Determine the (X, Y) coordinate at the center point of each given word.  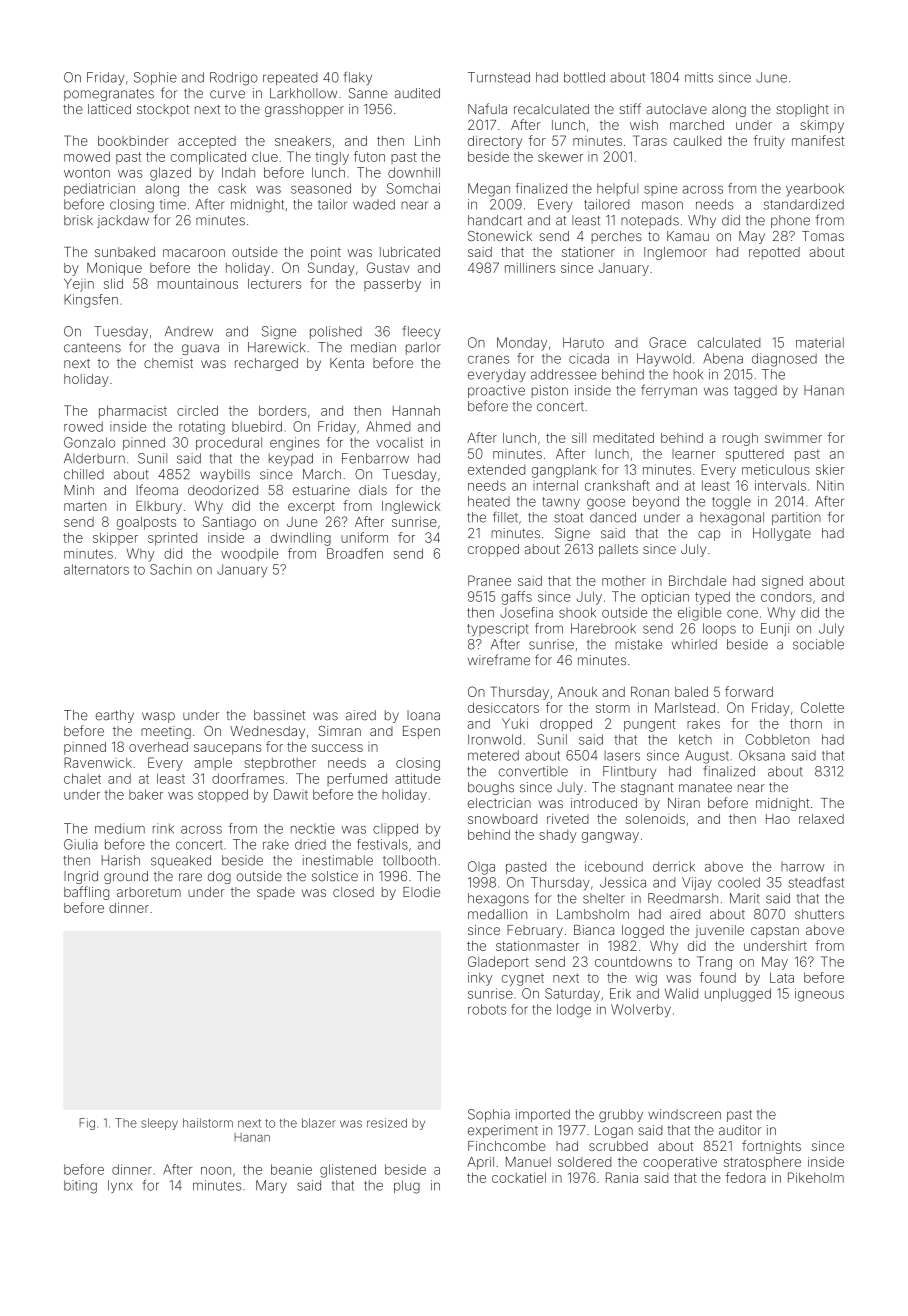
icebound (614, 866)
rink (163, 828)
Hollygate (782, 534)
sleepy (159, 1124)
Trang (714, 963)
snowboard (502, 819)
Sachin (171, 569)
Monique (114, 269)
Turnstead (499, 77)
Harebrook (603, 628)
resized (387, 1123)
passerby (392, 285)
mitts (699, 77)
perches (617, 237)
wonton (87, 173)
